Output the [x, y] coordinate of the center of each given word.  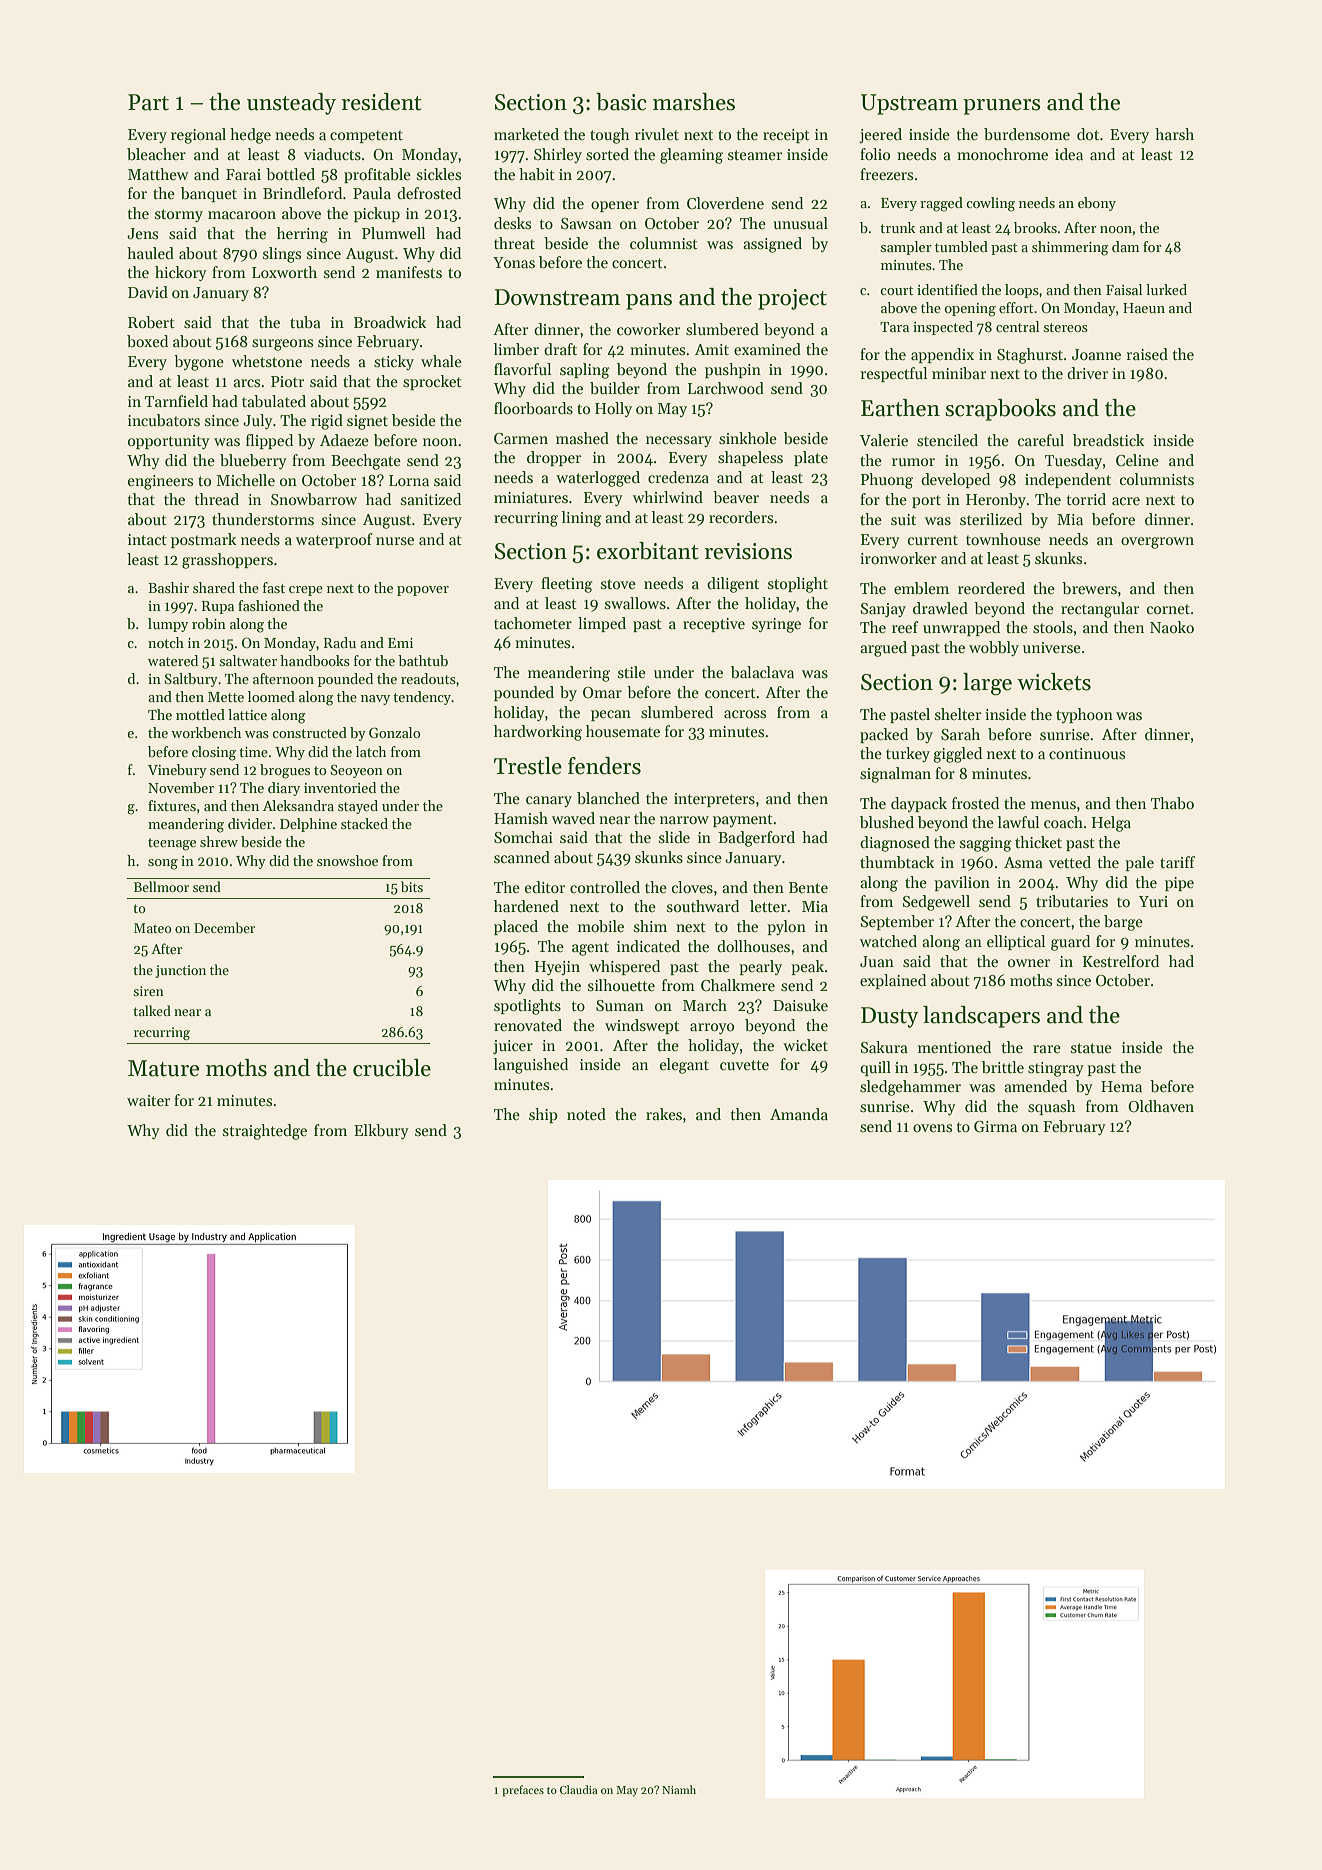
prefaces [523, 1791]
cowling [990, 204]
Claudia [579, 1789]
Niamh [679, 1789]
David [148, 292]
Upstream [909, 104]
